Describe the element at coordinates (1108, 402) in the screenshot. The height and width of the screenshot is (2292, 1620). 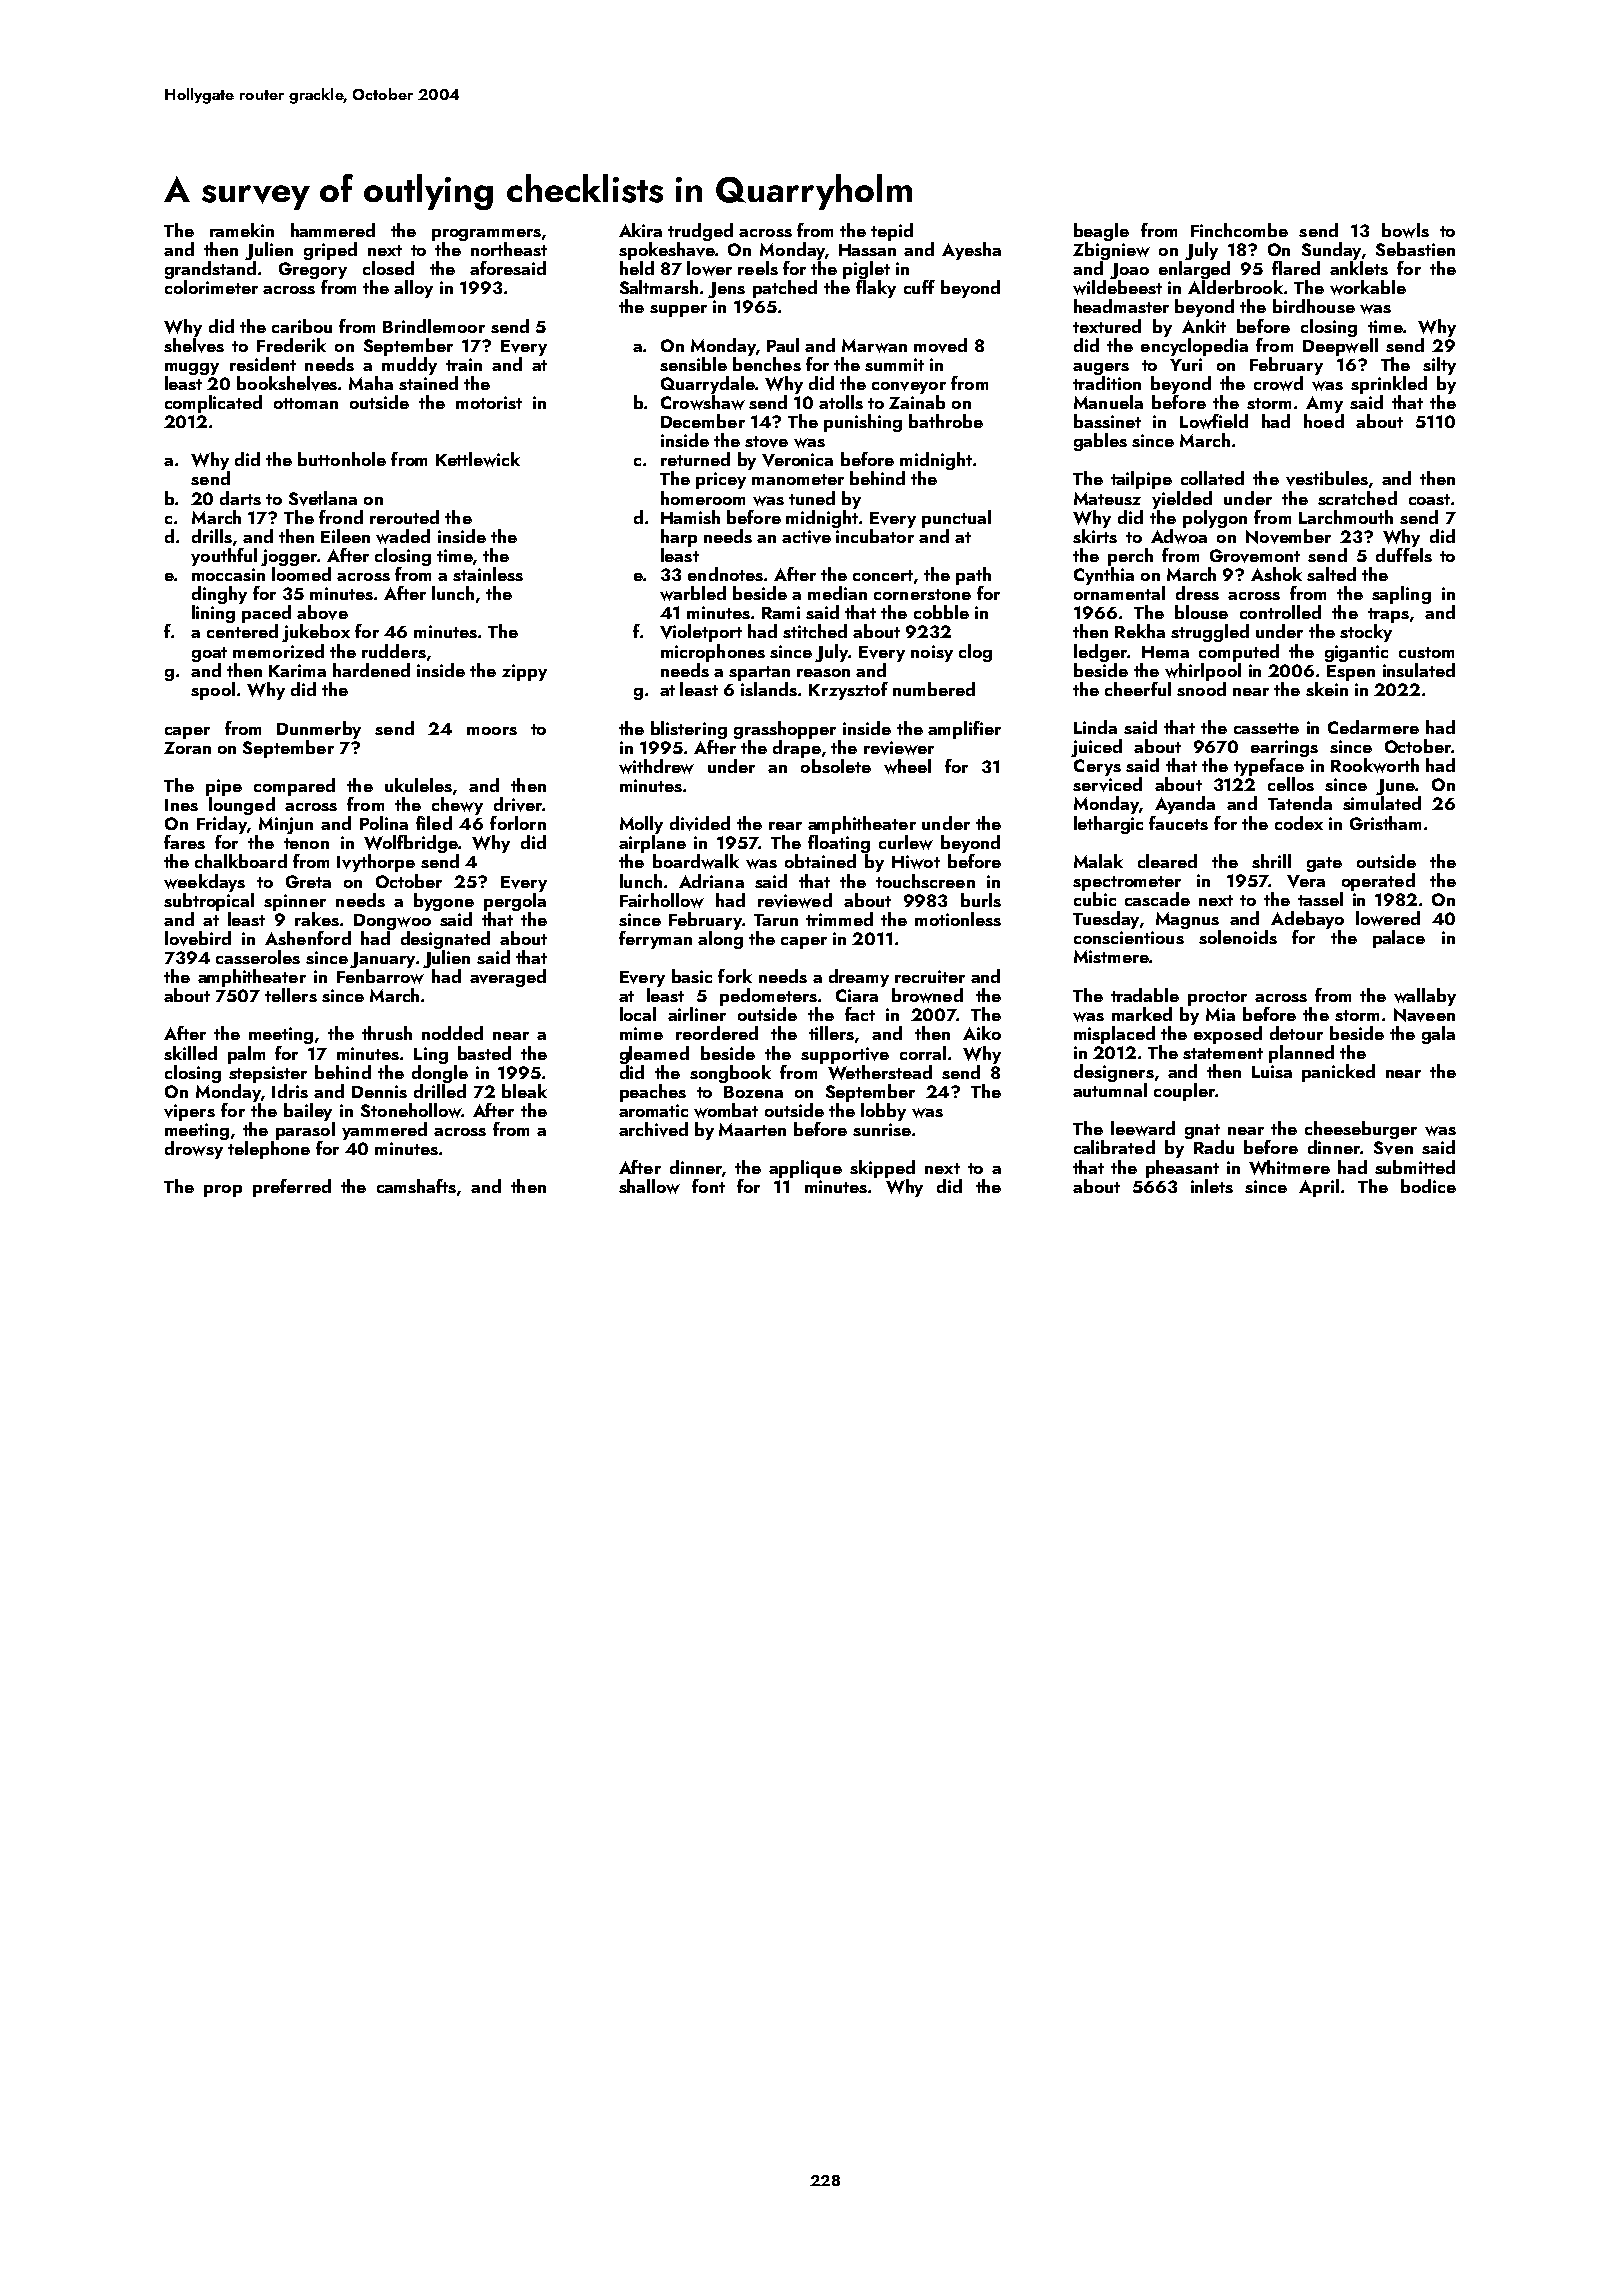
I see `Manuela` at that location.
